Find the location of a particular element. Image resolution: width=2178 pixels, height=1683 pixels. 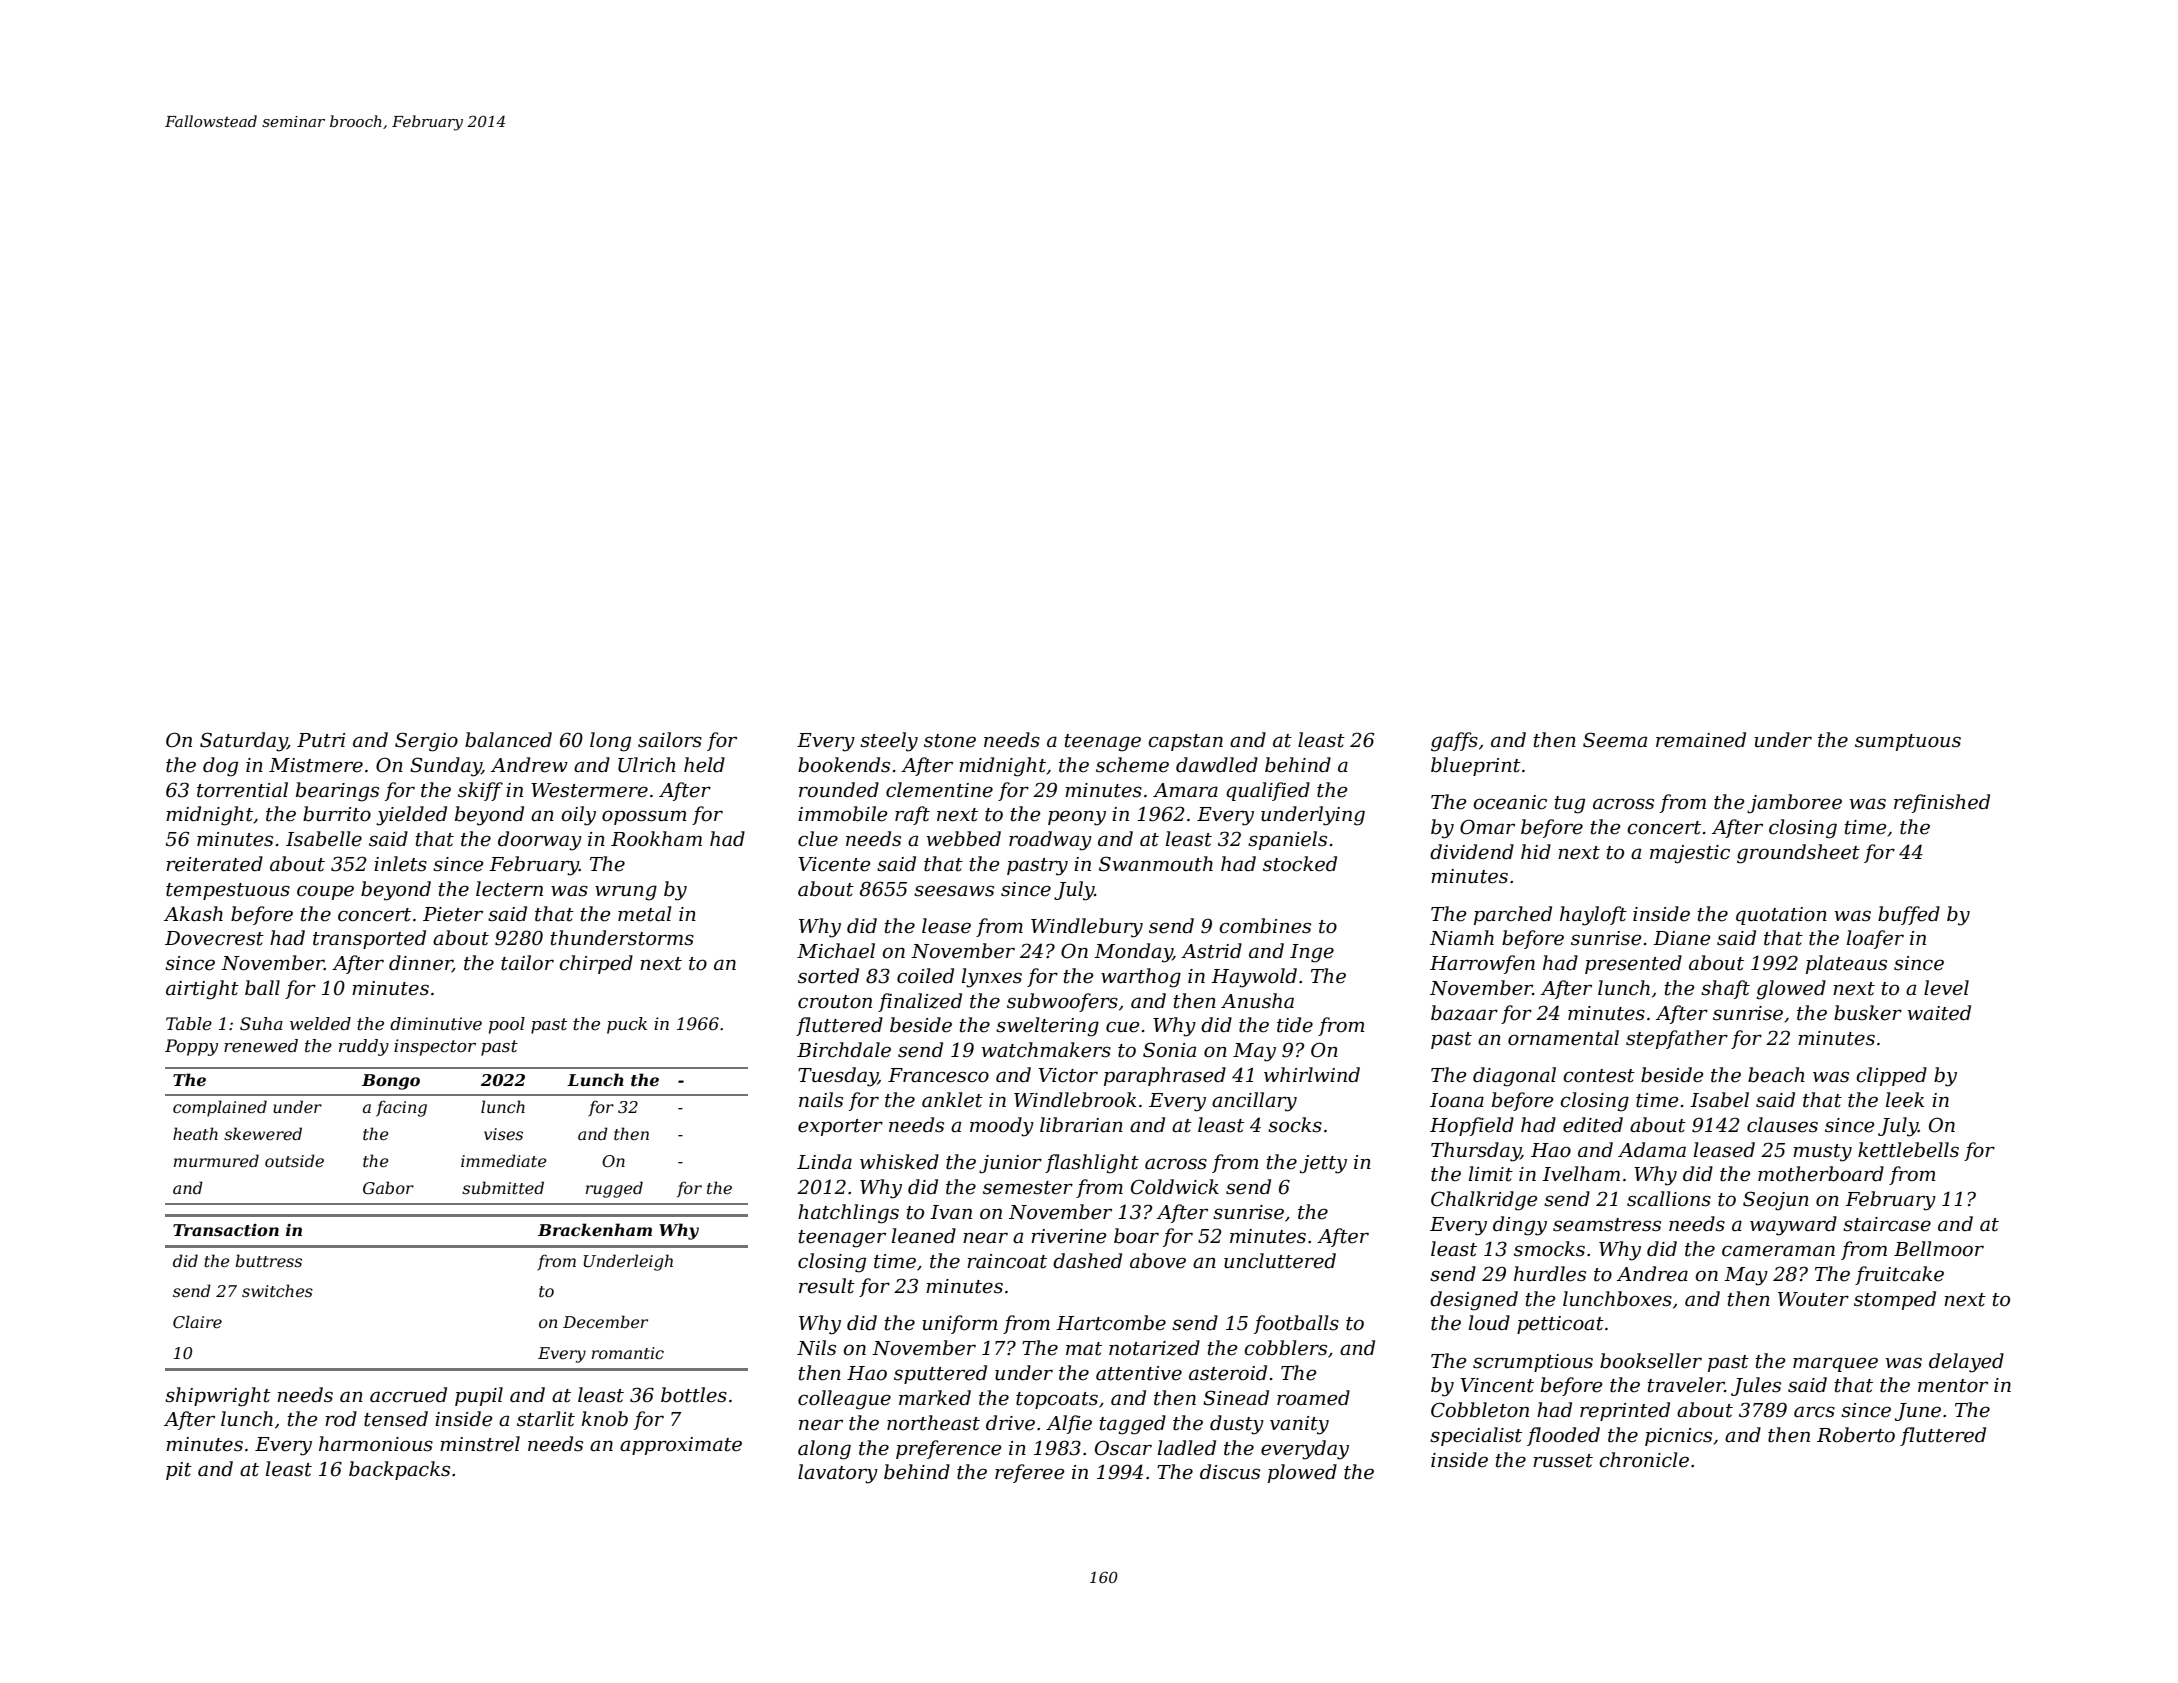

Transaction is located at coordinates (226, 1230).
